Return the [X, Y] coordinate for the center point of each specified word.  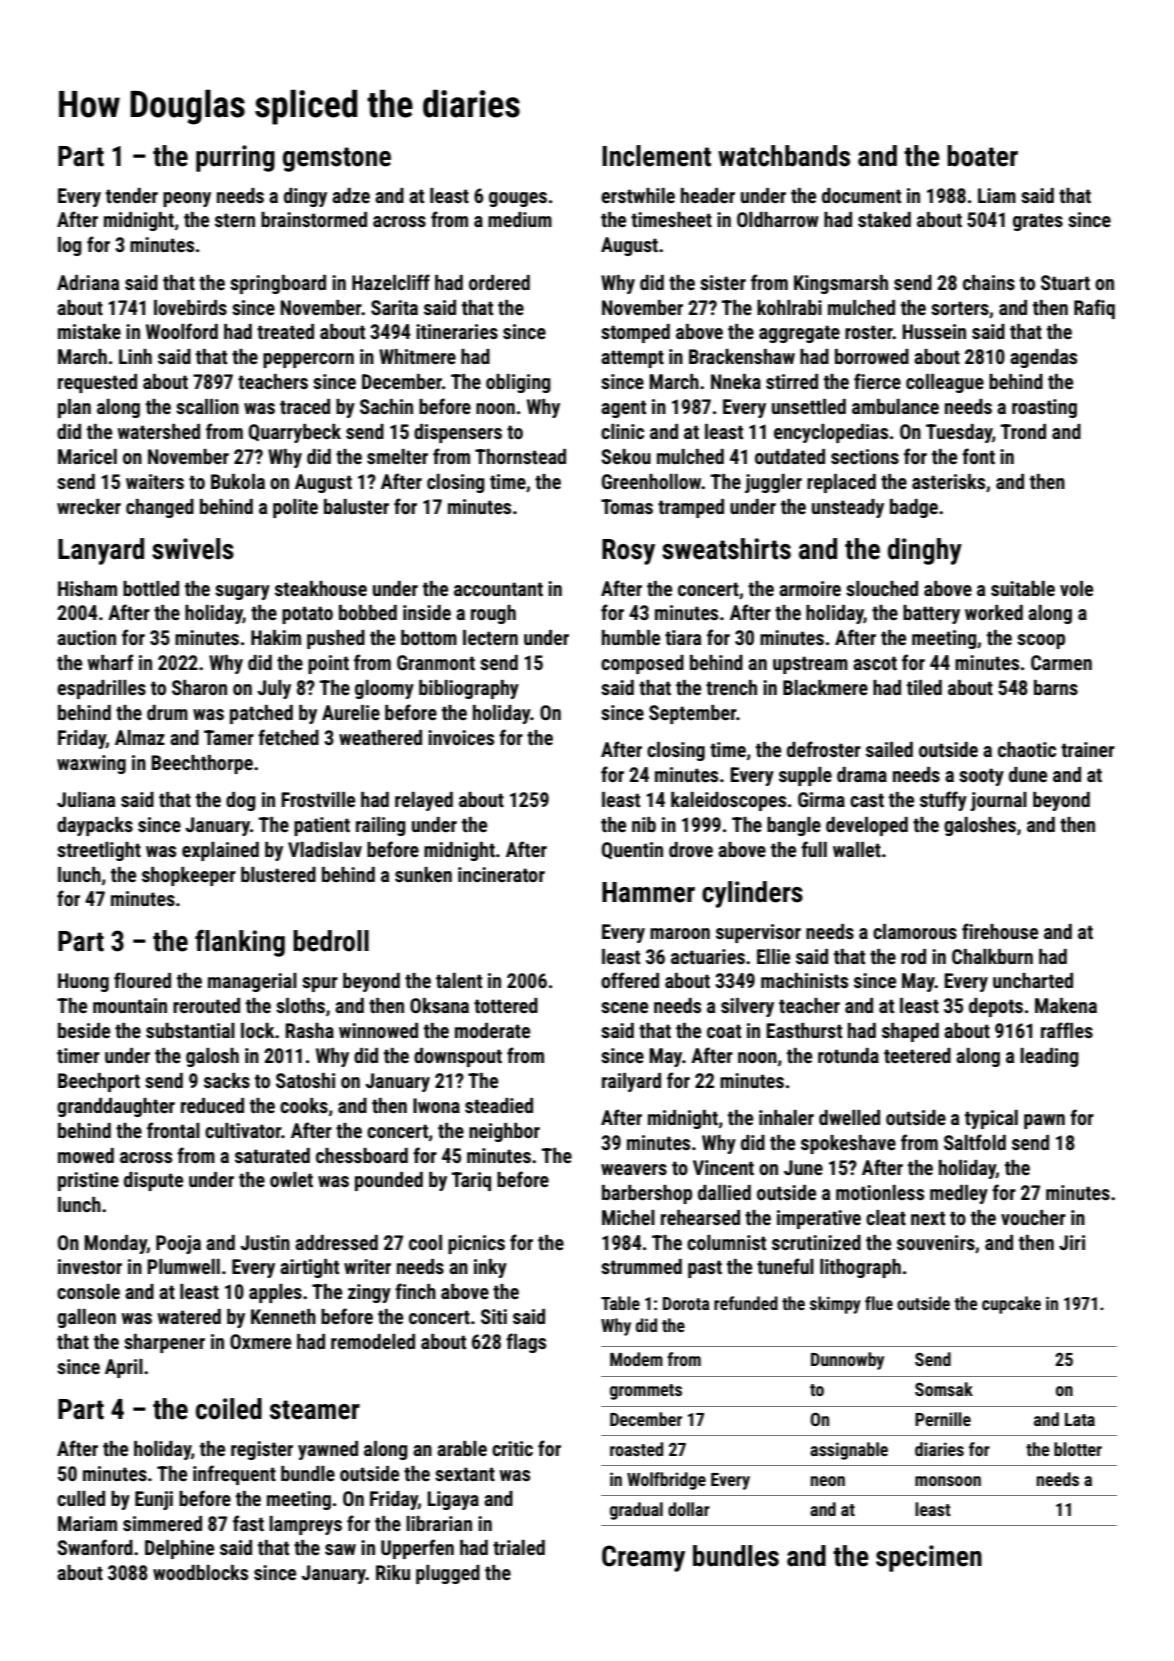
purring [235, 158]
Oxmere [260, 1341]
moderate [492, 1030]
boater [982, 156]
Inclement [656, 156]
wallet [857, 849]
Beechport [99, 1082]
